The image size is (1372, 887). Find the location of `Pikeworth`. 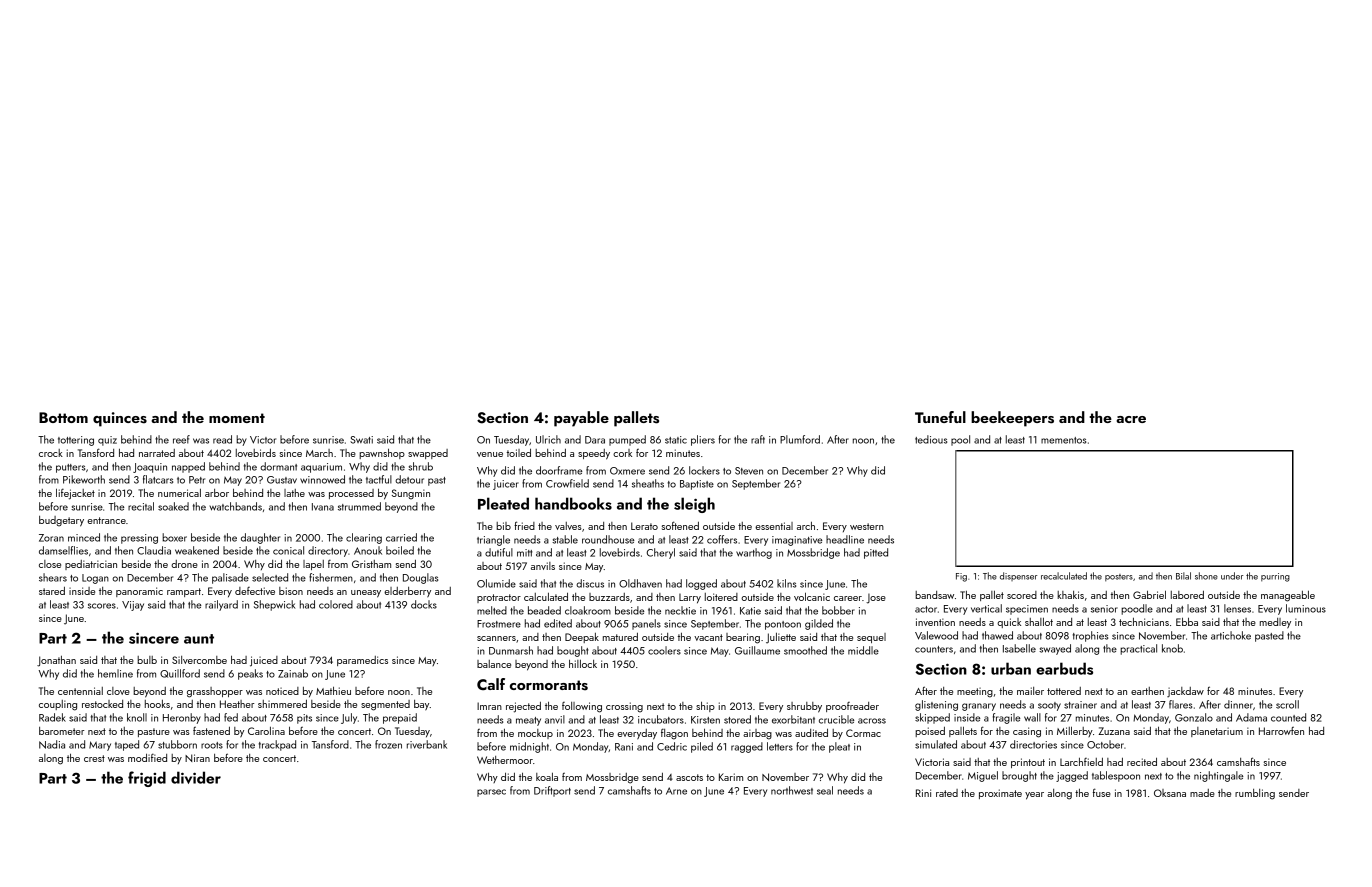

Pikeworth is located at coordinates (84, 479).
